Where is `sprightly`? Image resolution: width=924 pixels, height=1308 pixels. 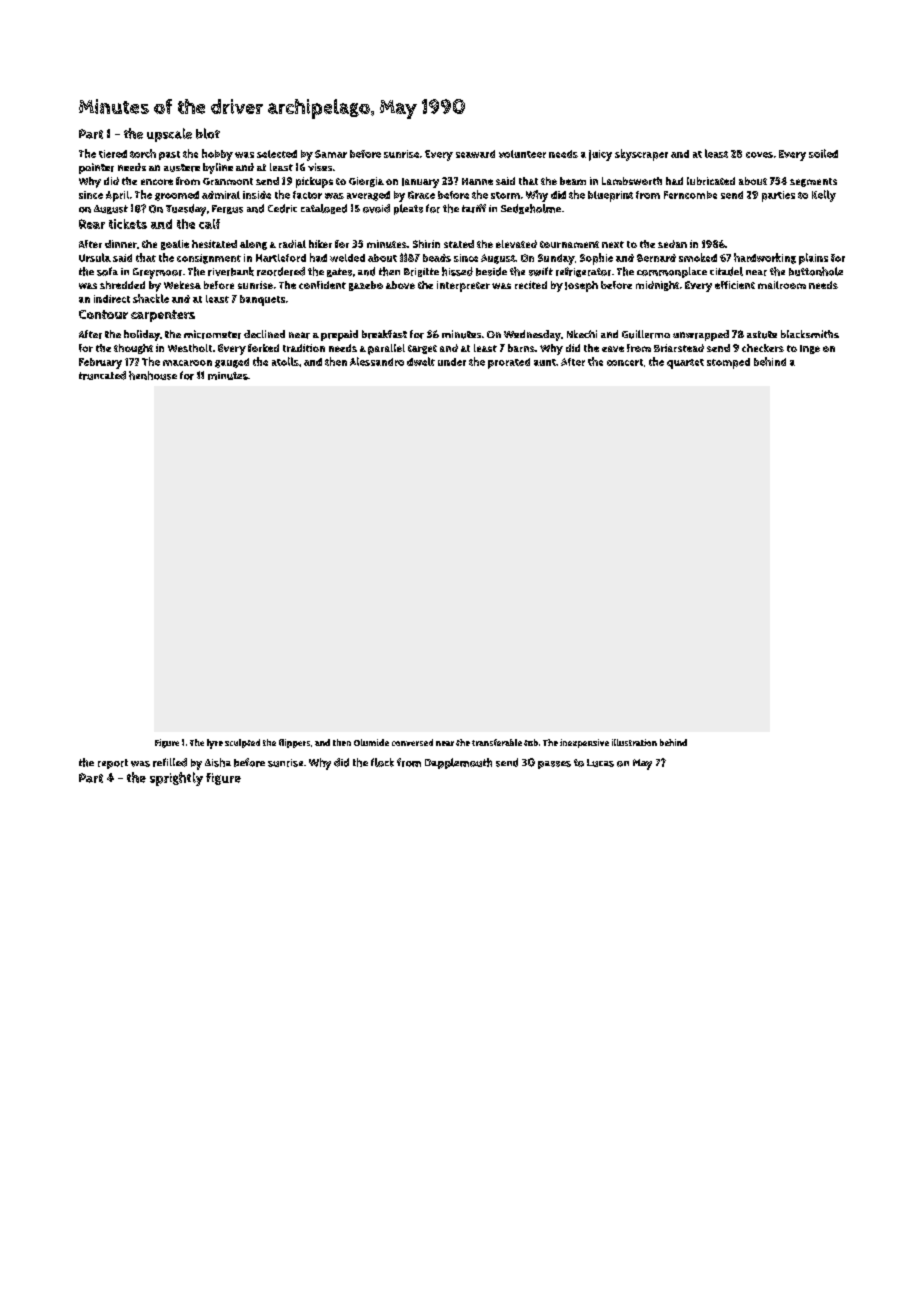
sprightly is located at coordinates (176, 779).
